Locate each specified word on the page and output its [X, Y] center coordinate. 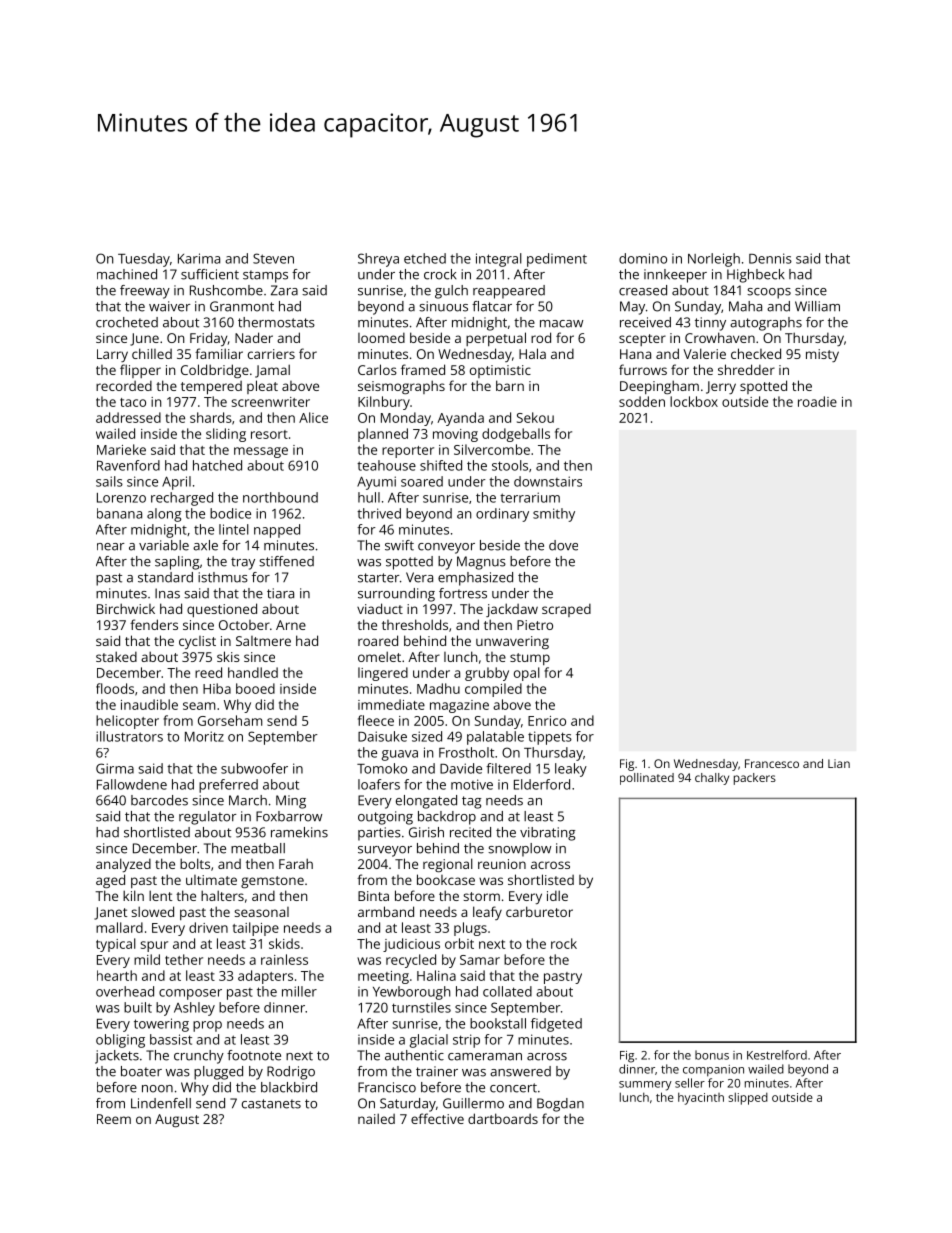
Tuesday [144, 260]
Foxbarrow [289, 816]
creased [643, 290]
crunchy [199, 1057]
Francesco [772, 763]
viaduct [380, 608]
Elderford [542, 784]
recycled [411, 961]
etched [425, 258]
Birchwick [126, 608]
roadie [817, 401]
